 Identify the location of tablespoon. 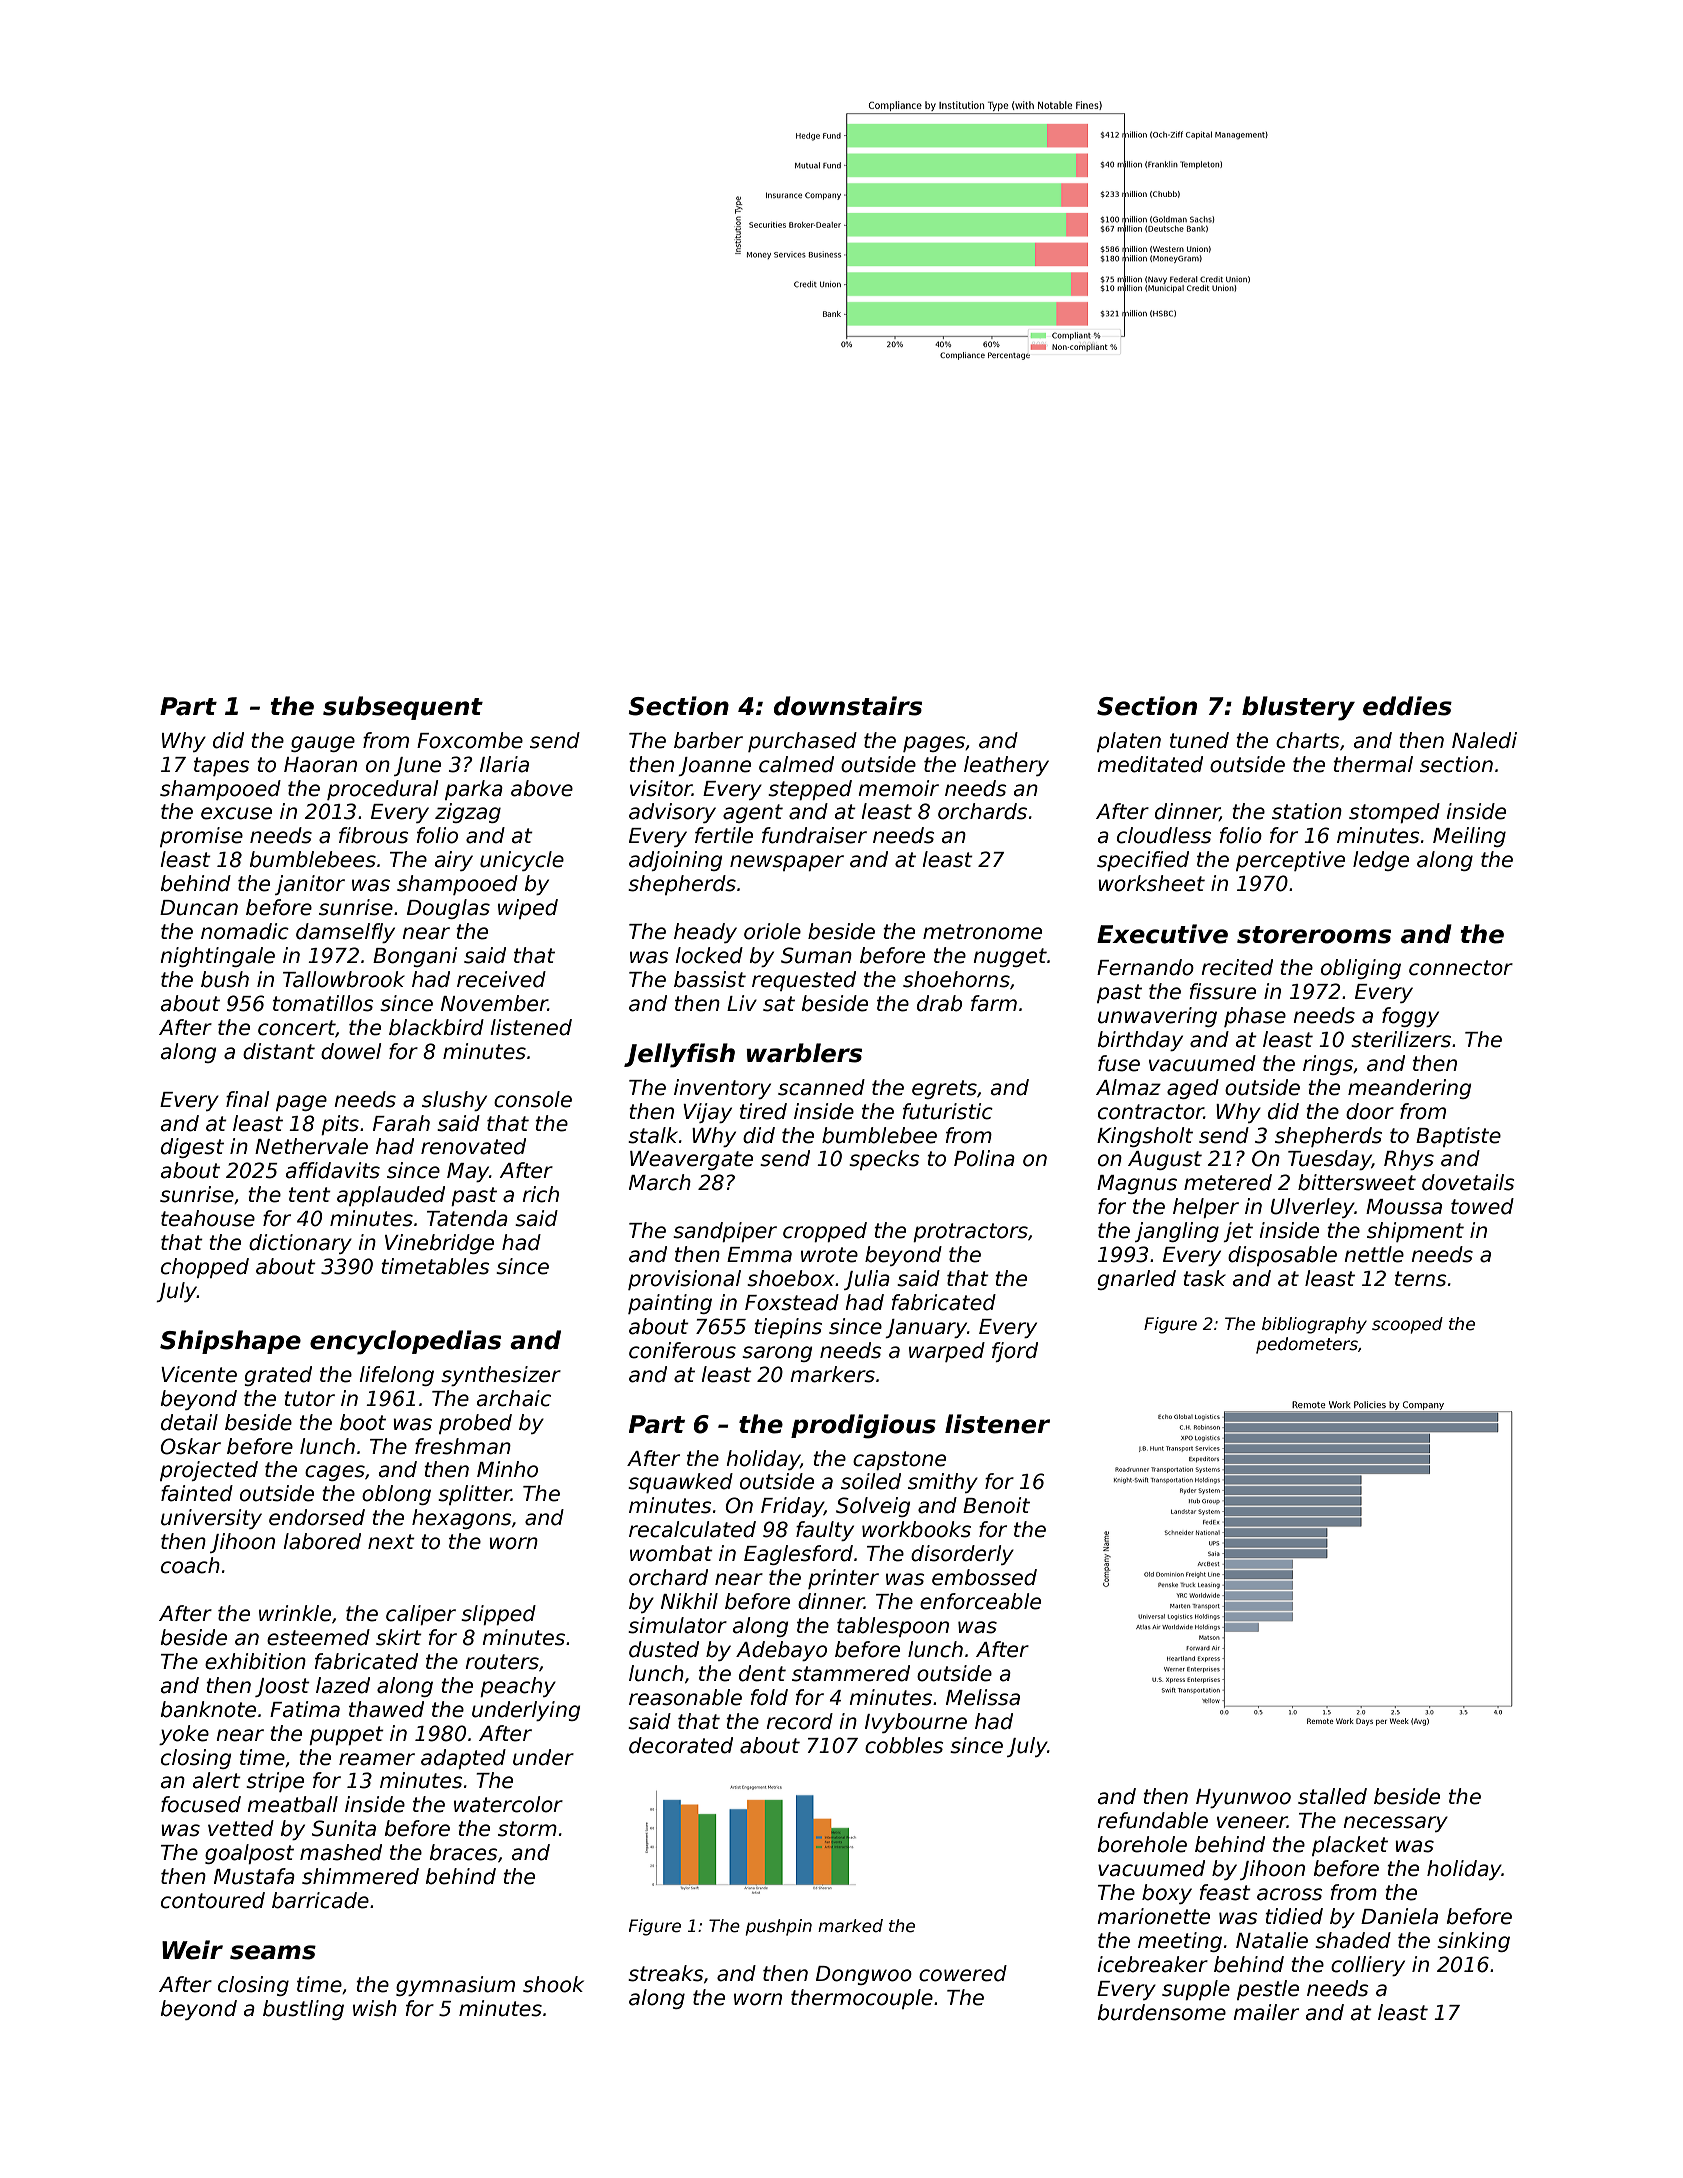
(893, 1627).
